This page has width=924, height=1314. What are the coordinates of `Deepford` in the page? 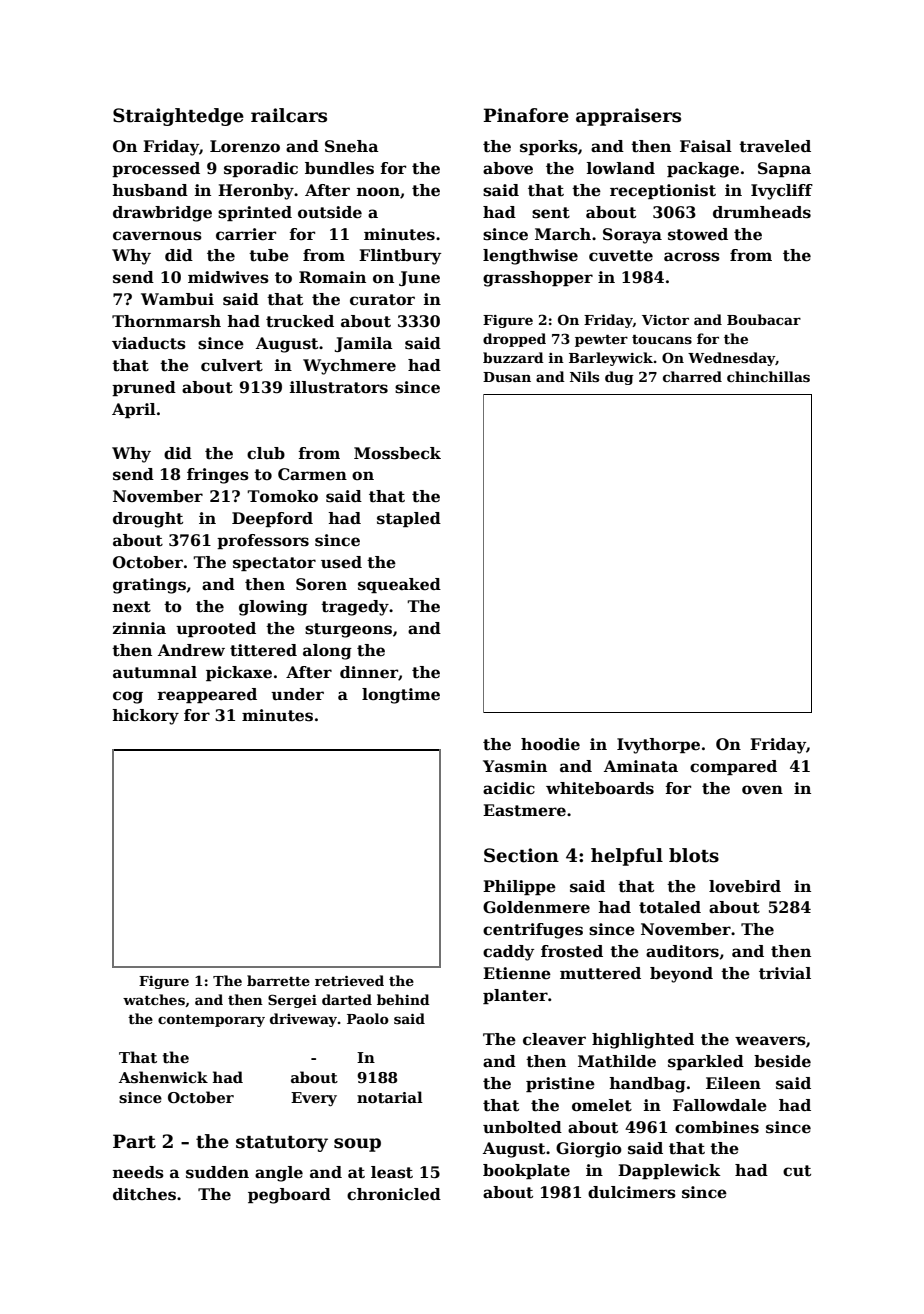 It's located at (272, 519).
